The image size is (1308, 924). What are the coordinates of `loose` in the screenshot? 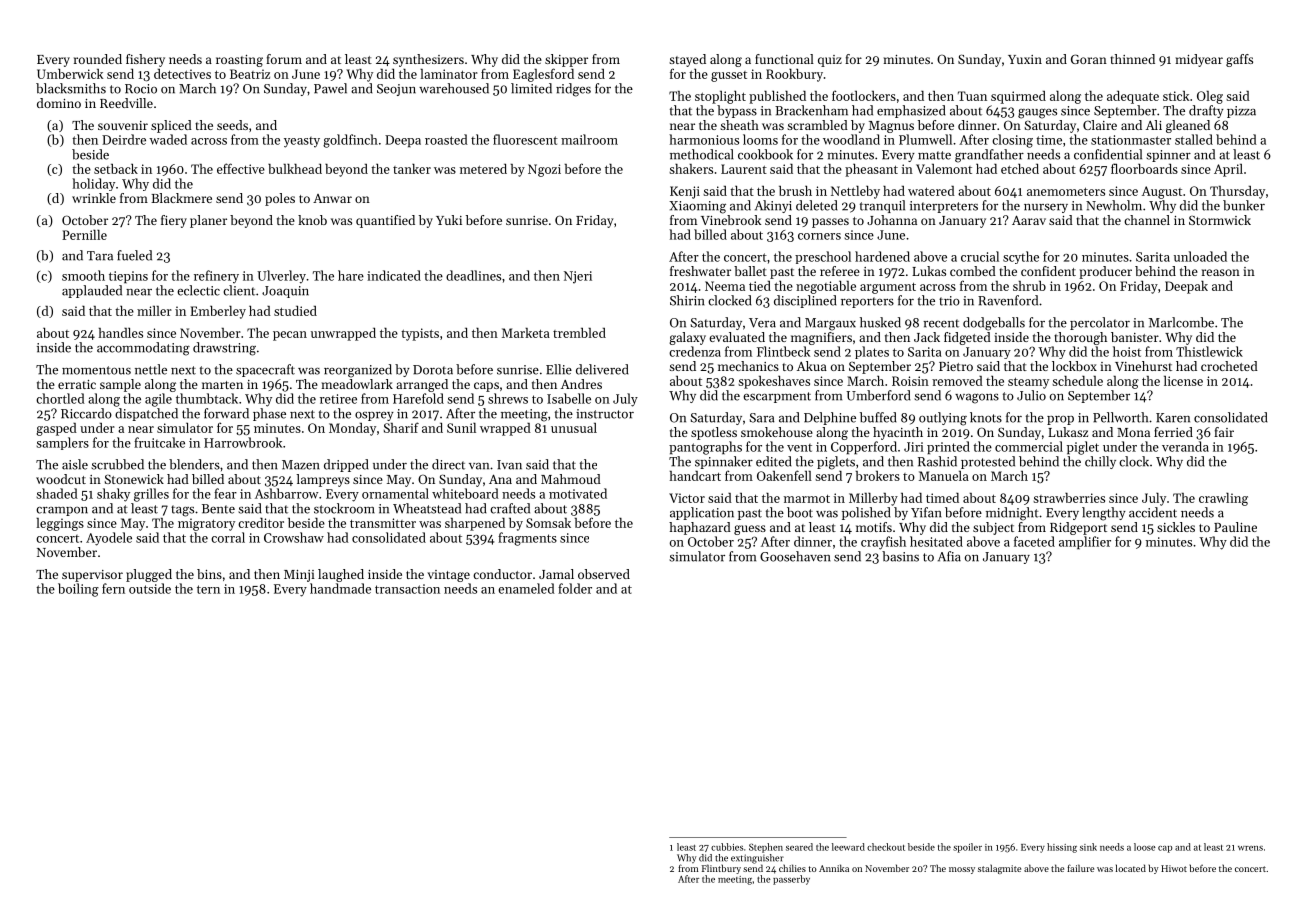 It's located at (1145, 847).
